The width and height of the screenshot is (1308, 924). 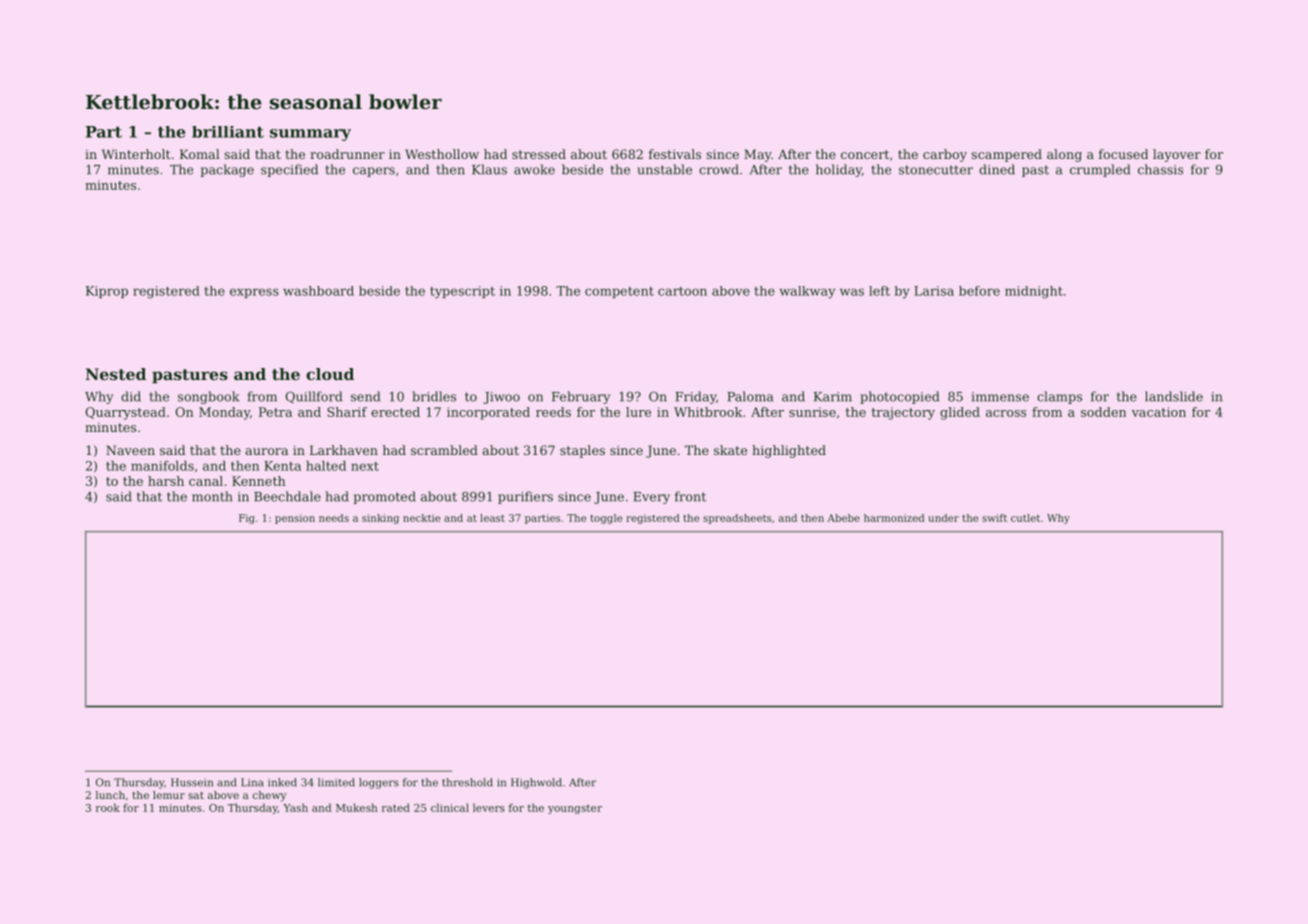 I want to click on inked, so click(x=282, y=782).
